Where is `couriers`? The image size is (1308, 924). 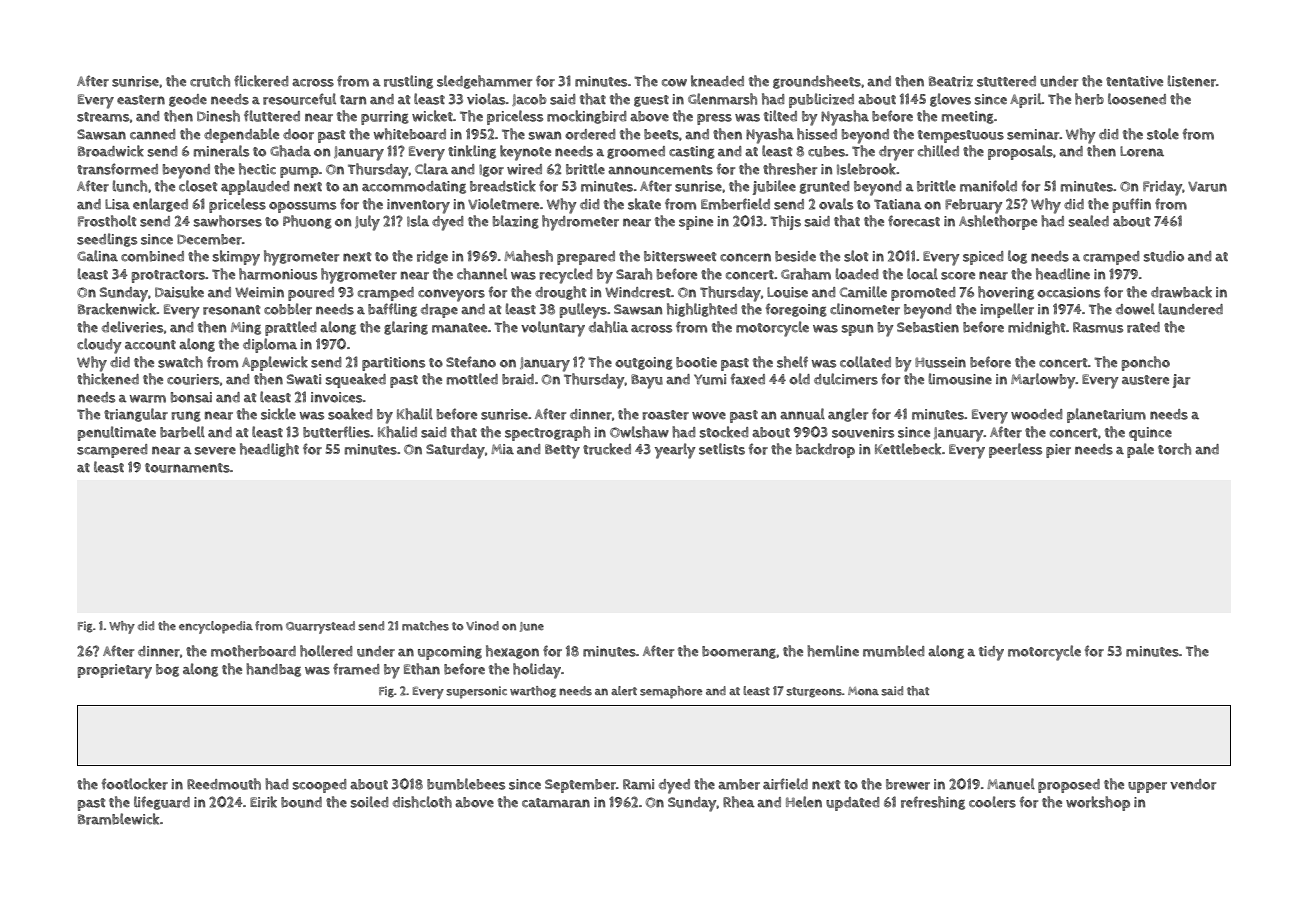 couriers is located at coordinates (193, 379).
